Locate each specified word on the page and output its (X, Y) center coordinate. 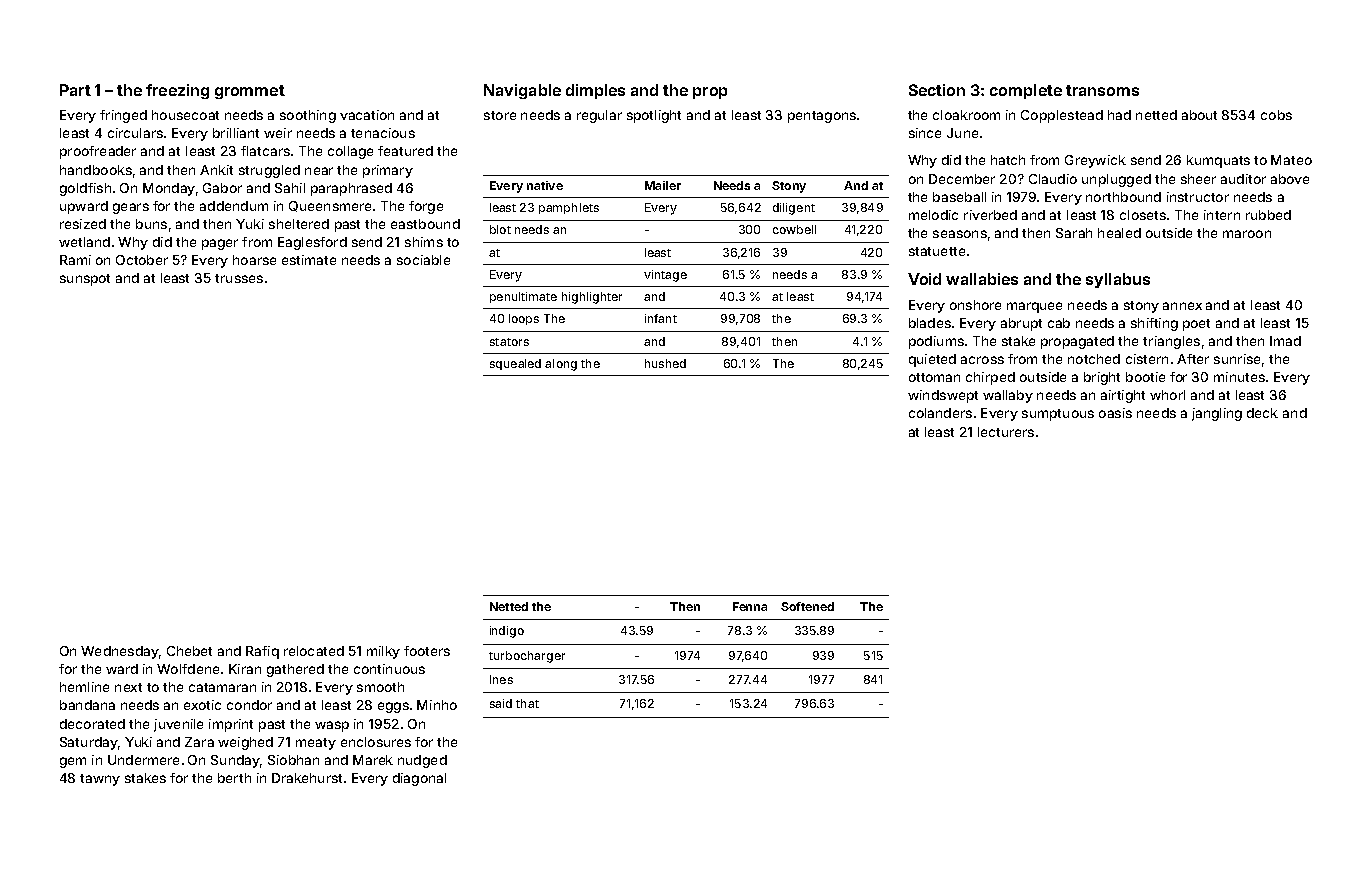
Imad (1285, 341)
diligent (794, 209)
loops (524, 319)
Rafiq (262, 652)
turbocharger (527, 657)
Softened (807, 606)
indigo (507, 632)
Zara (199, 742)
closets (1143, 215)
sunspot (85, 280)
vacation (367, 115)
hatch (1008, 160)
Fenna (750, 606)
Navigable (522, 91)
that (527, 703)
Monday (169, 189)
